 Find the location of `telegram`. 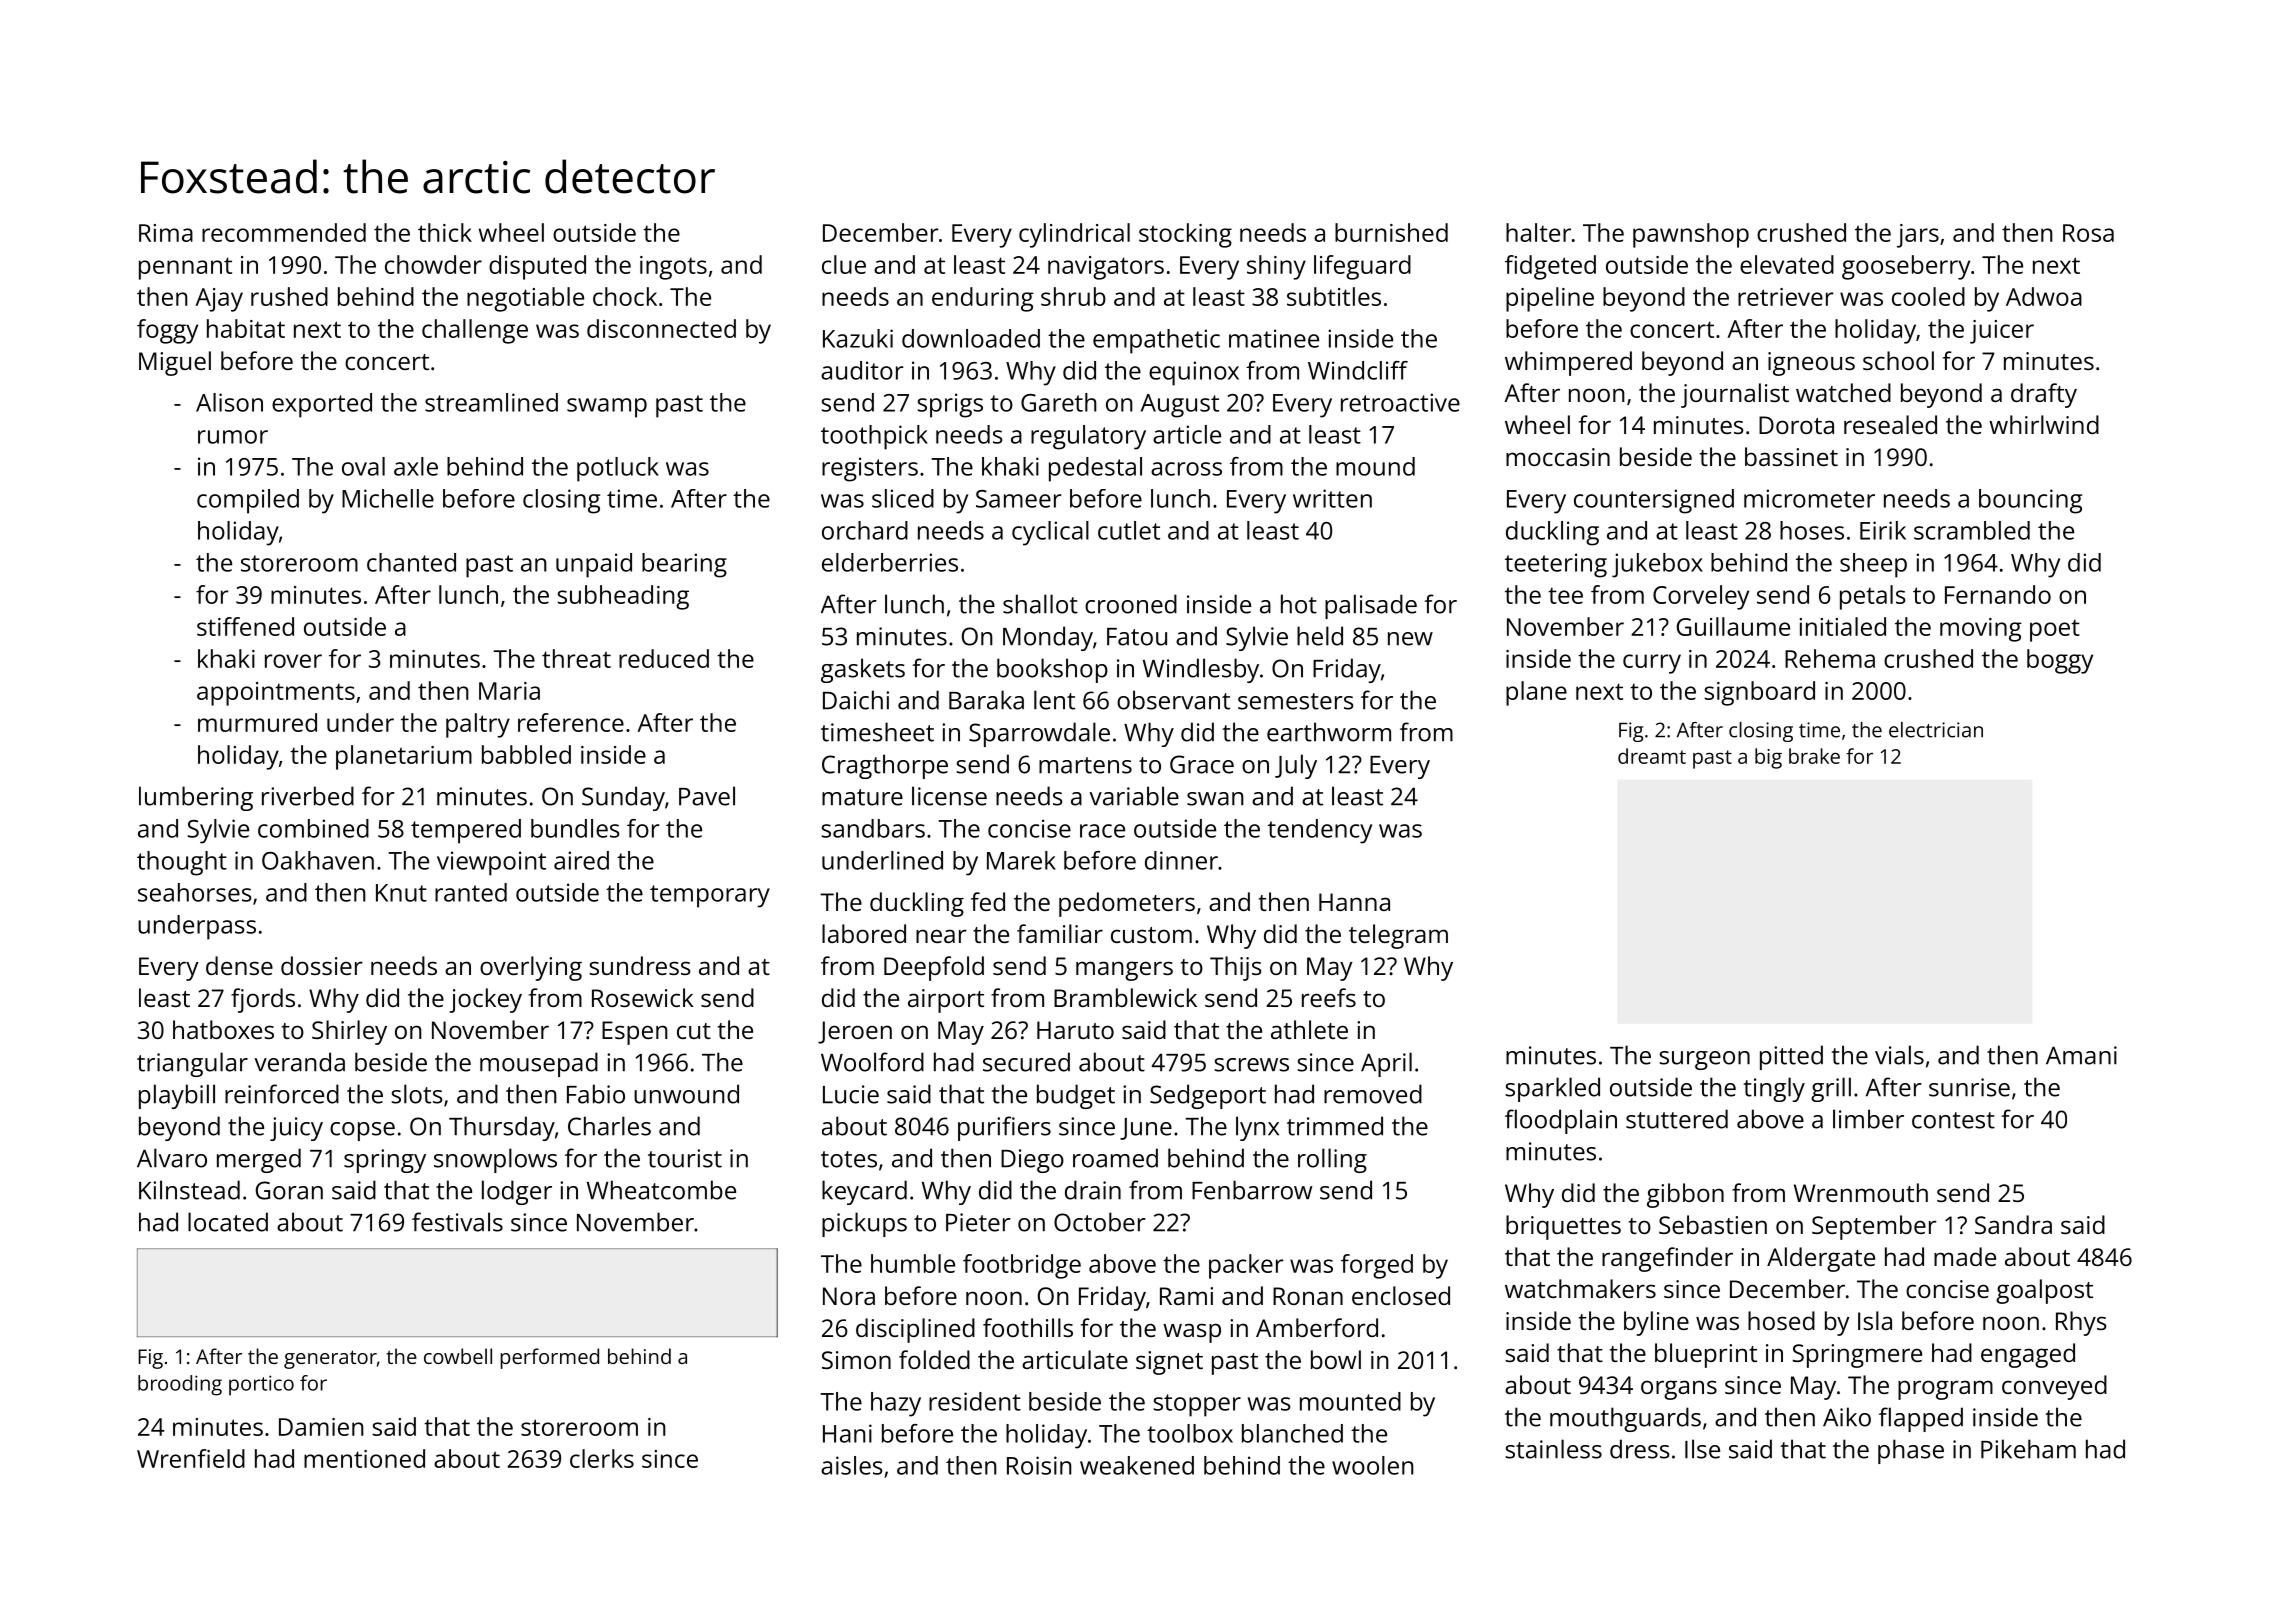

telegram is located at coordinates (1398, 936).
